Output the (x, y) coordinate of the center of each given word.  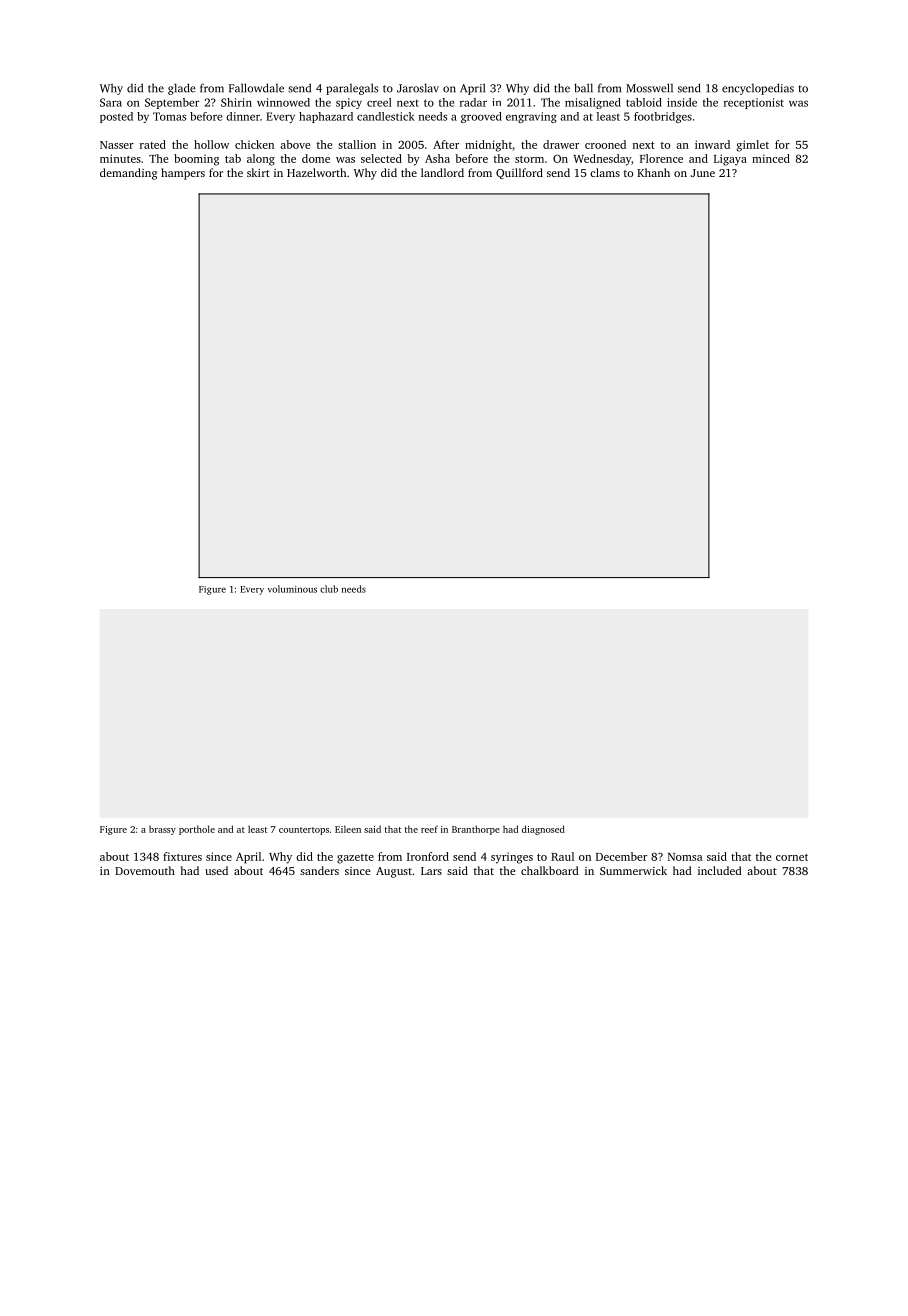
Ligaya (730, 160)
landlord (442, 172)
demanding (128, 174)
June (703, 173)
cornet (792, 857)
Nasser (117, 145)
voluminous (292, 589)
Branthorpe (476, 830)
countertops (304, 831)
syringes (512, 858)
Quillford (519, 173)
